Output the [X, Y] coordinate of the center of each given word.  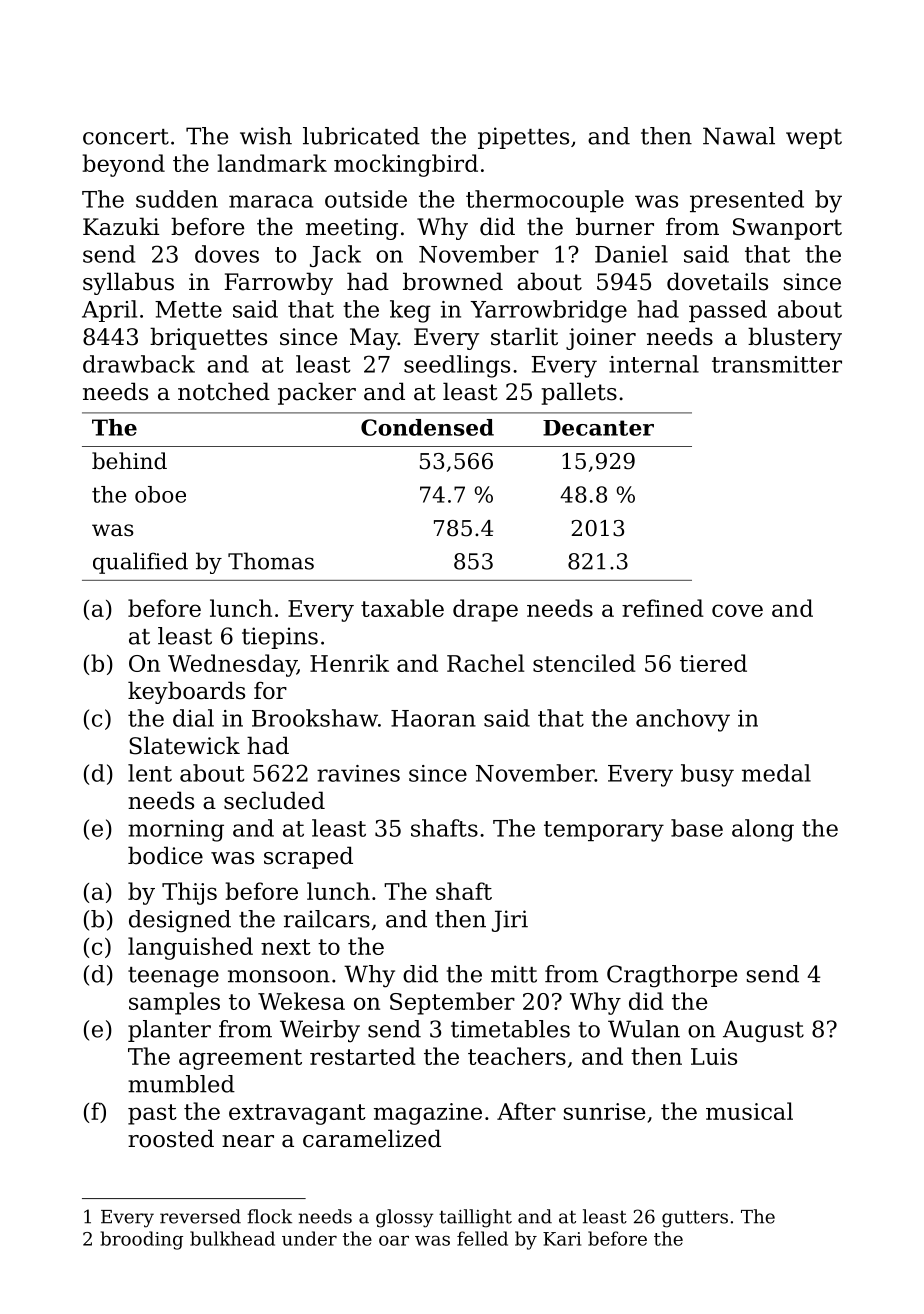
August [763, 1031]
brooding [142, 1240]
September [452, 1003]
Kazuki [121, 226]
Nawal [739, 136]
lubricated [361, 136]
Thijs [189, 893]
